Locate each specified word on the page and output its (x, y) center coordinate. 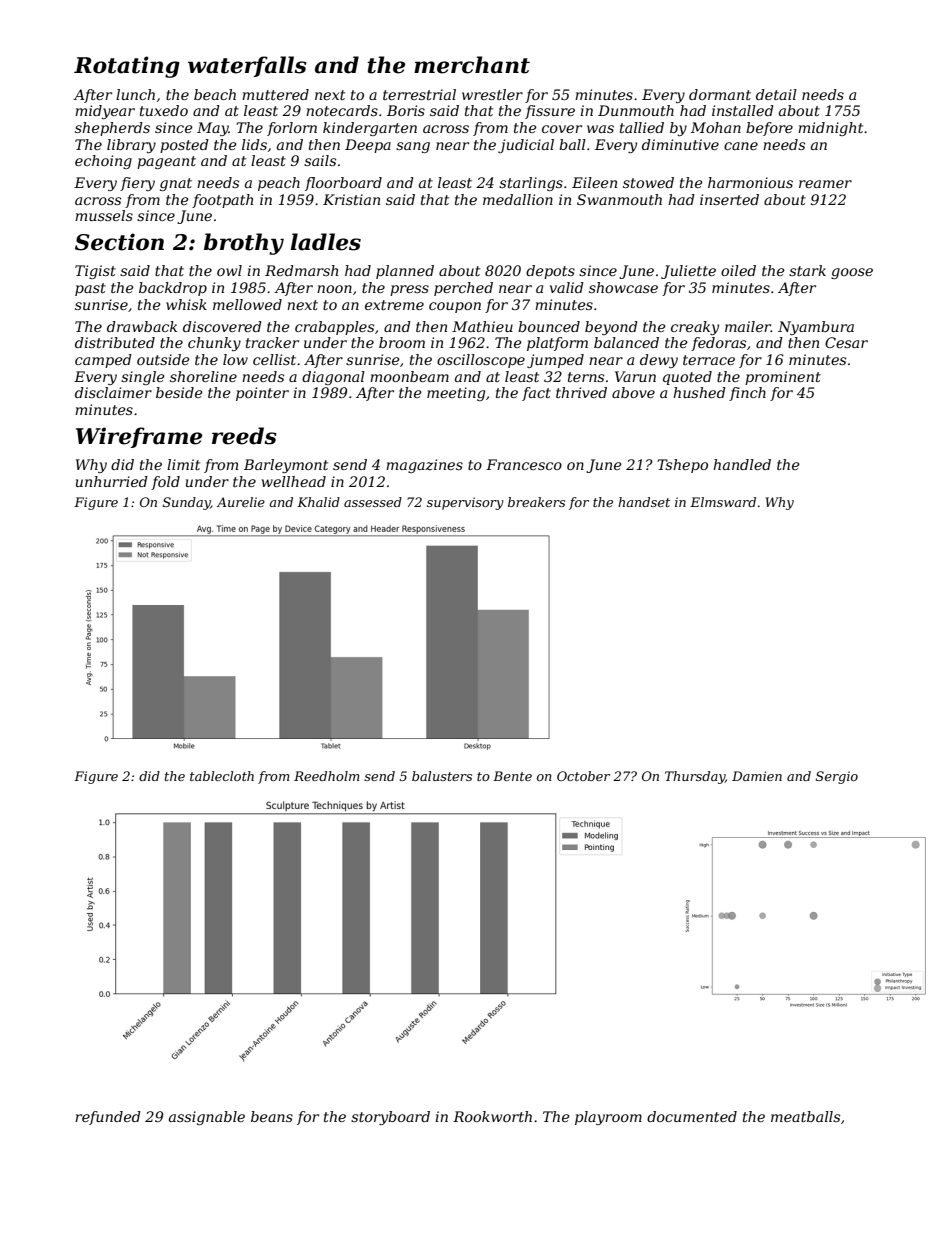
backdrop (173, 289)
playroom (608, 1118)
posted (184, 146)
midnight (830, 129)
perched (463, 289)
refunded (108, 1118)
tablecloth (222, 776)
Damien (757, 776)
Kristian (351, 199)
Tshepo (682, 466)
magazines (424, 466)
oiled (738, 270)
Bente (512, 776)
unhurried (112, 481)
